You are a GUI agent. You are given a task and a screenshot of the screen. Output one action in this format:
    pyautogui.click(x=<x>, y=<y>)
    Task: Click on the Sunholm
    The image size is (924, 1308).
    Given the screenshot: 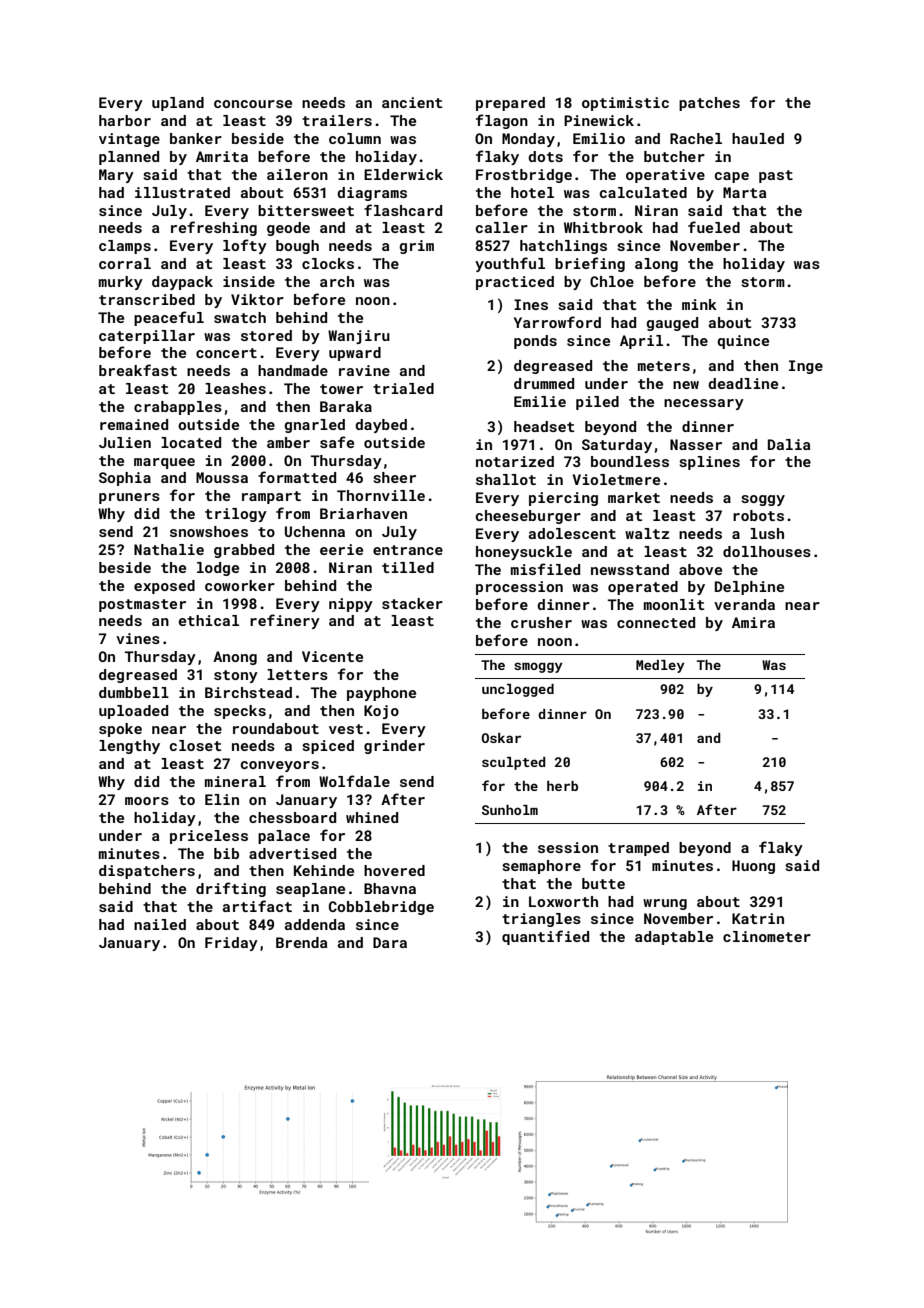 What is the action you would take?
    pyautogui.click(x=510, y=810)
